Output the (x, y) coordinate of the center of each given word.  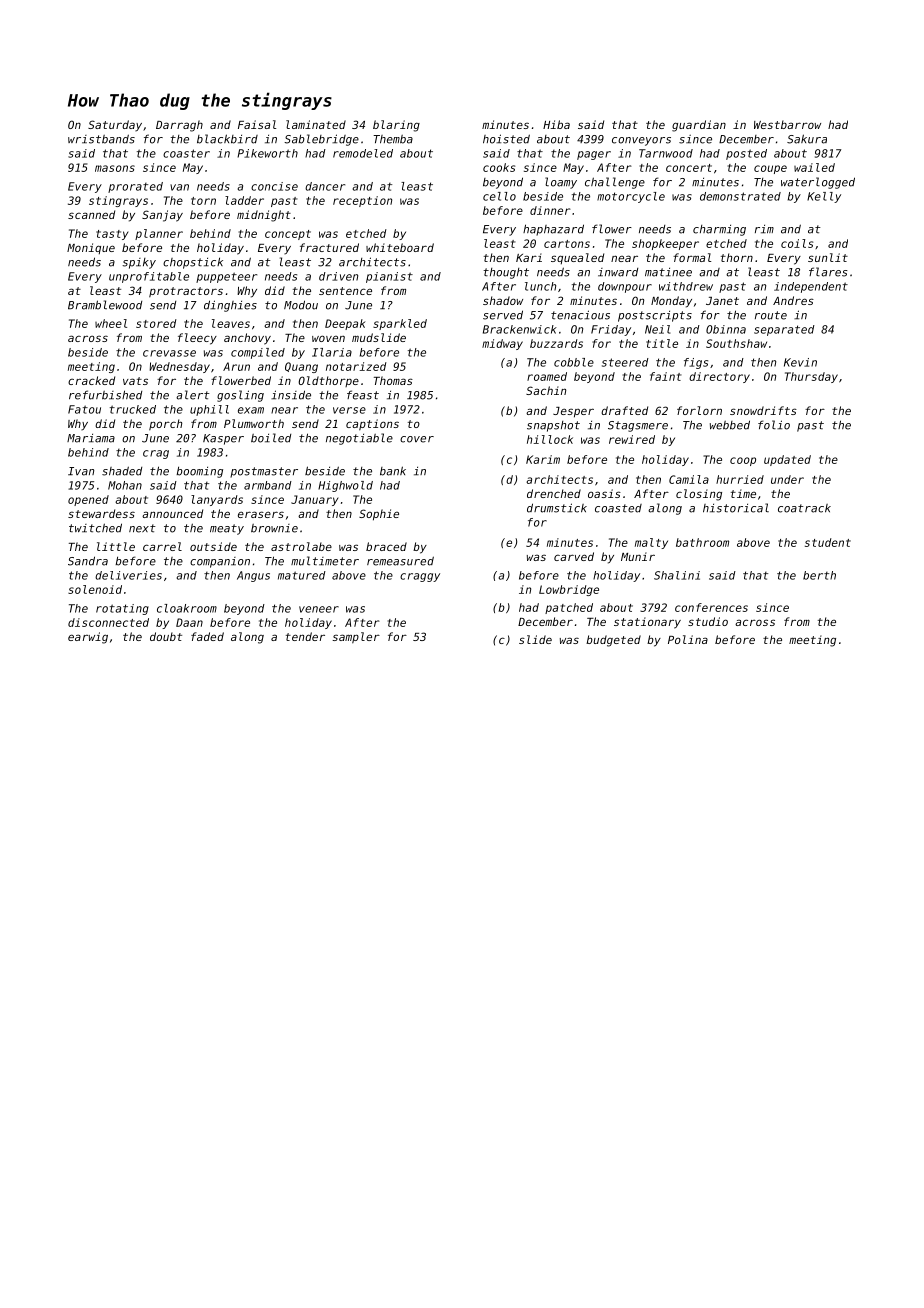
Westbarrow (787, 124)
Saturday (115, 126)
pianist (389, 277)
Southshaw (736, 343)
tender (305, 636)
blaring (396, 126)
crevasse (169, 353)
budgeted (613, 641)
